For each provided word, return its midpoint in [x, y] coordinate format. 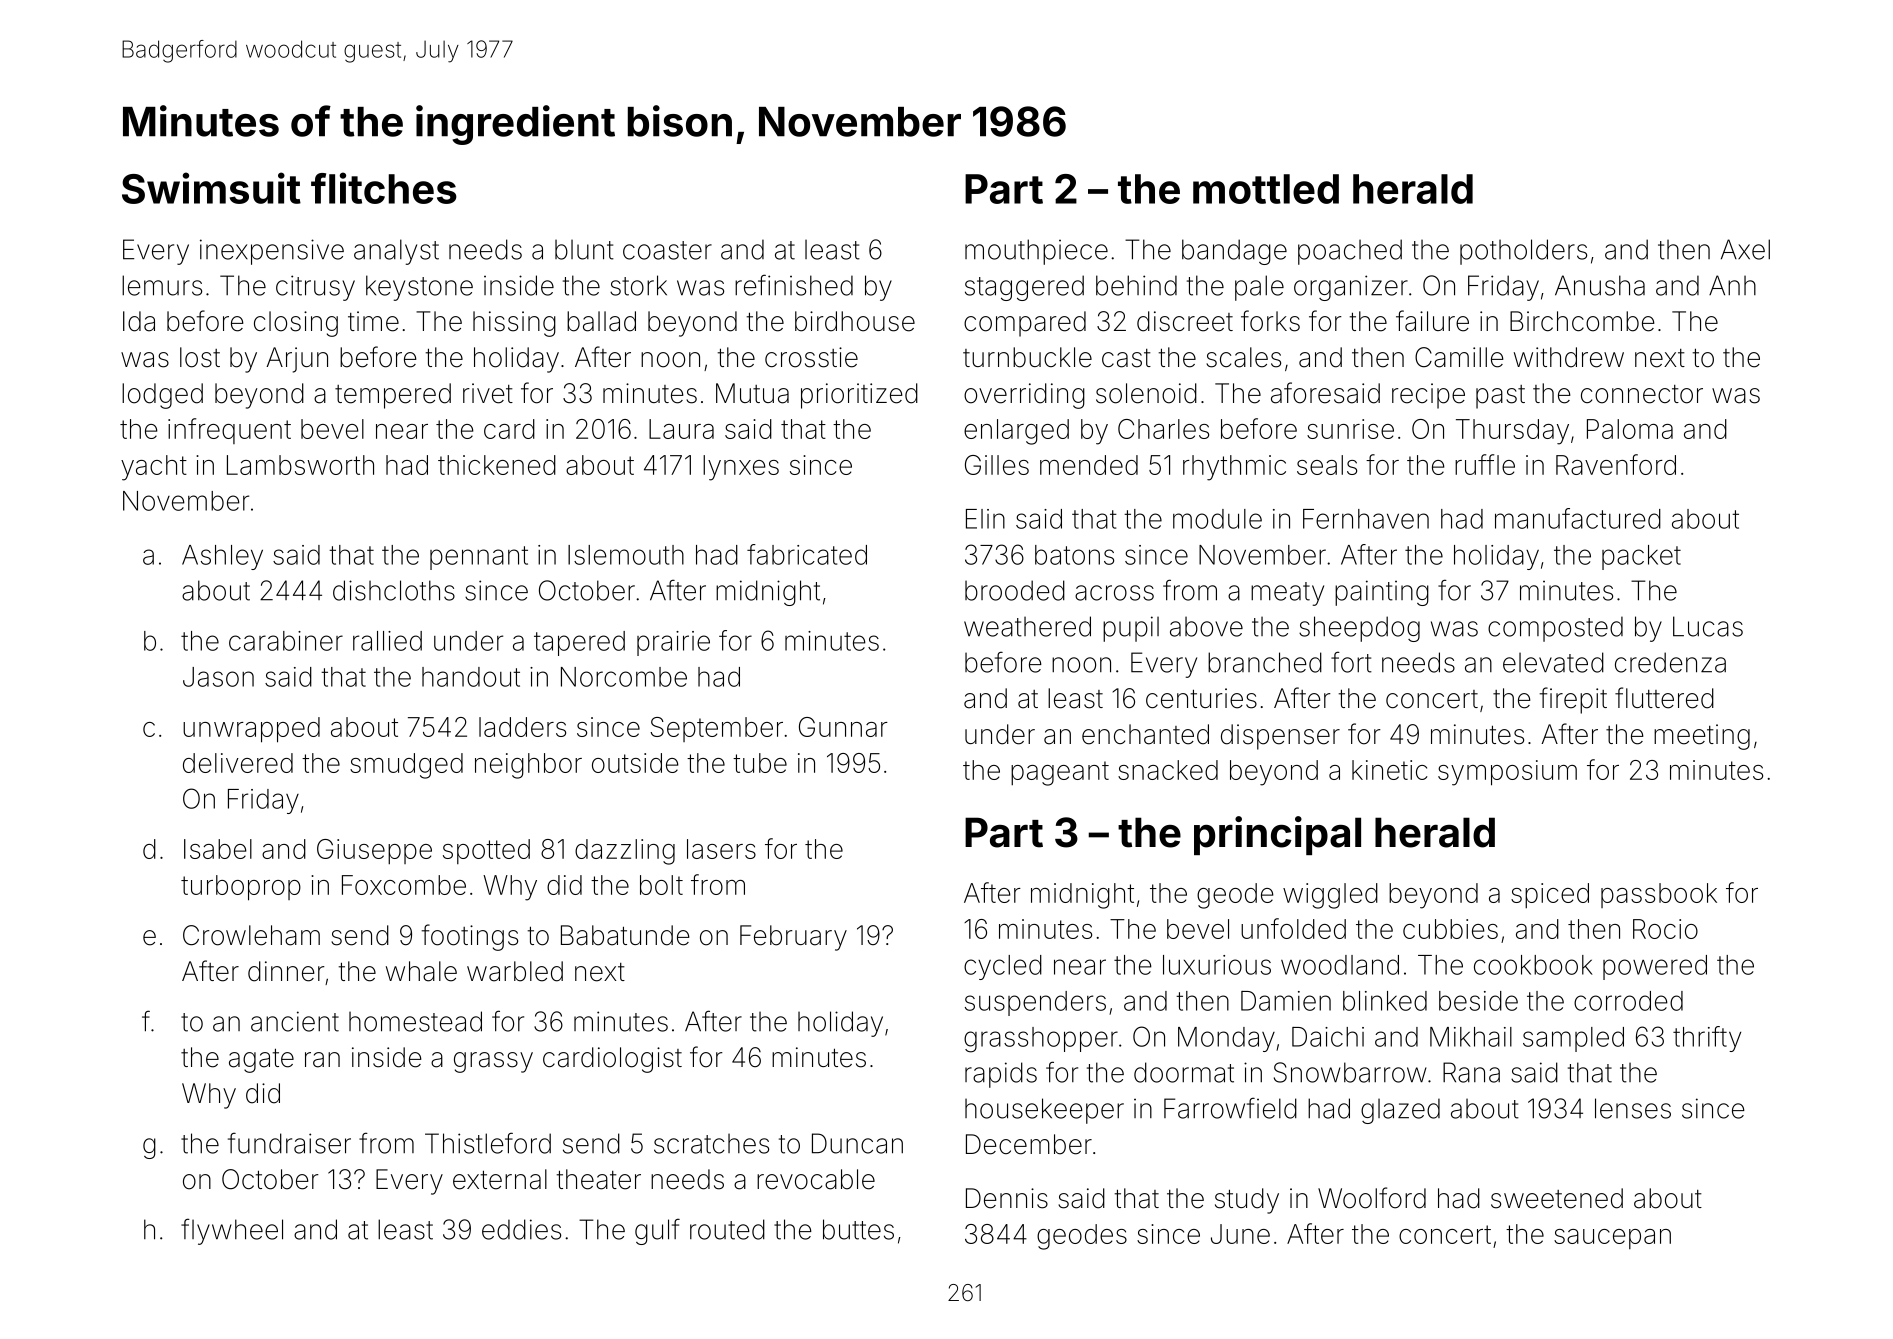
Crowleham [251, 935]
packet [1641, 557]
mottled [1266, 189]
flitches [384, 188]
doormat [1184, 1072]
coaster [667, 250]
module [1217, 519]
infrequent [229, 431]
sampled [1573, 1039]
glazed [1400, 1111]
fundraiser [289, 1143]
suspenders [1035, 1003]
